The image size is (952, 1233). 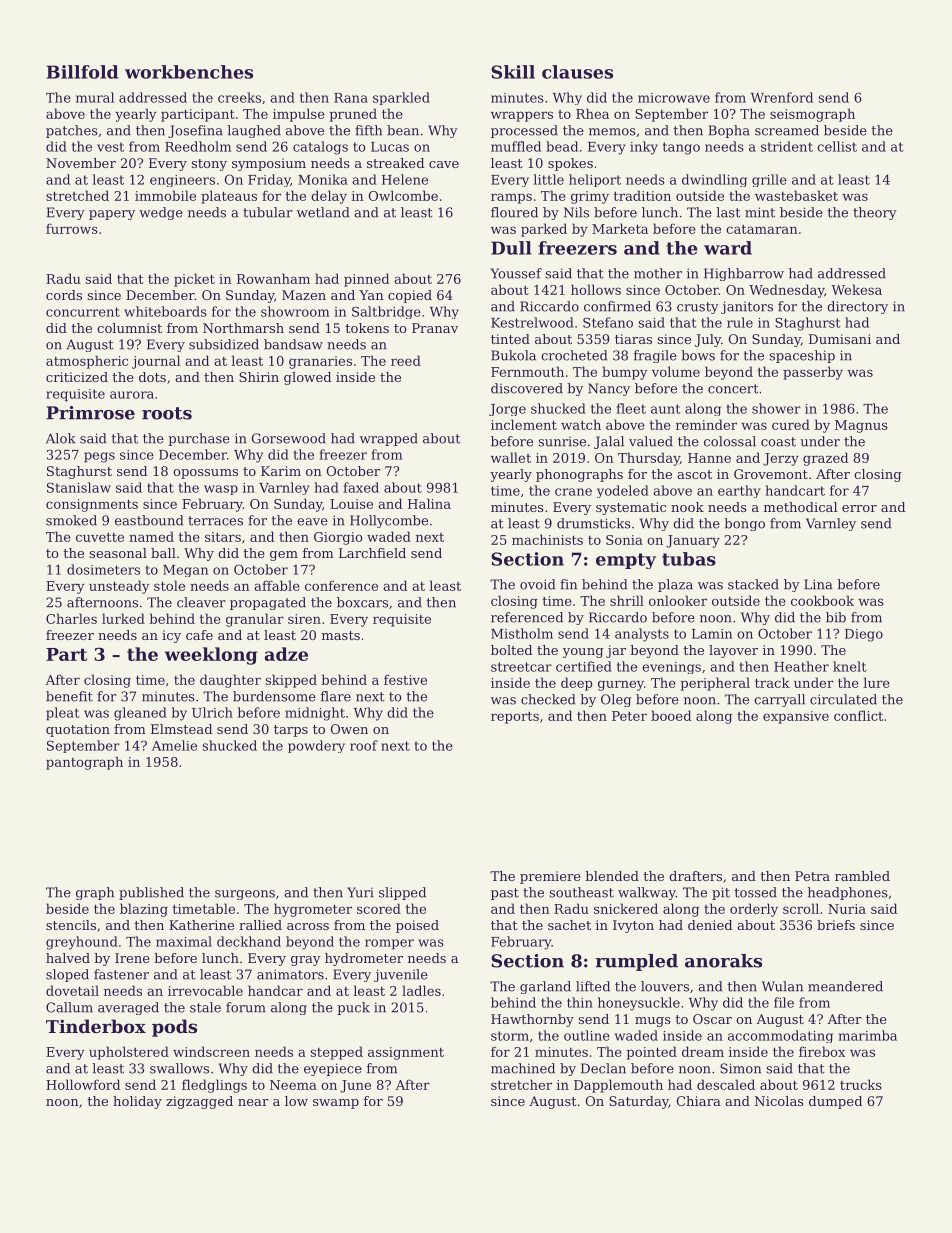 What do you see at coordinates (182, 181) in the document?
I see `engineers` at bounding box center [182, 181].
